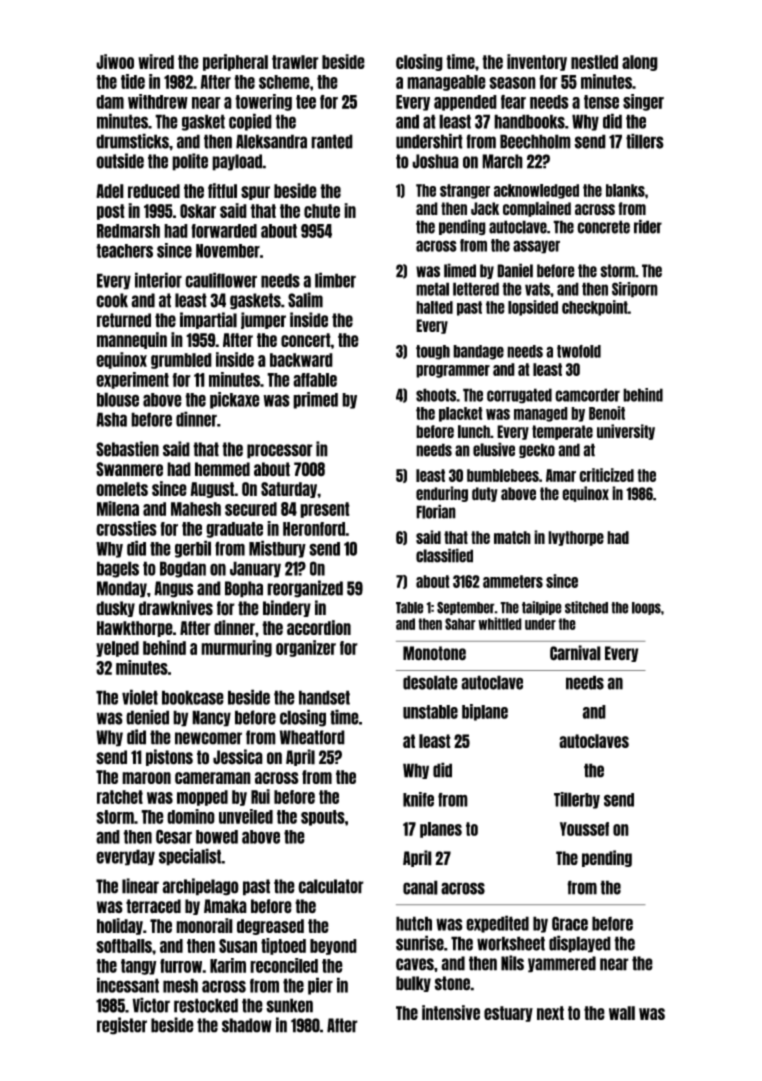  I want to click on chute, so click(322, 211).
